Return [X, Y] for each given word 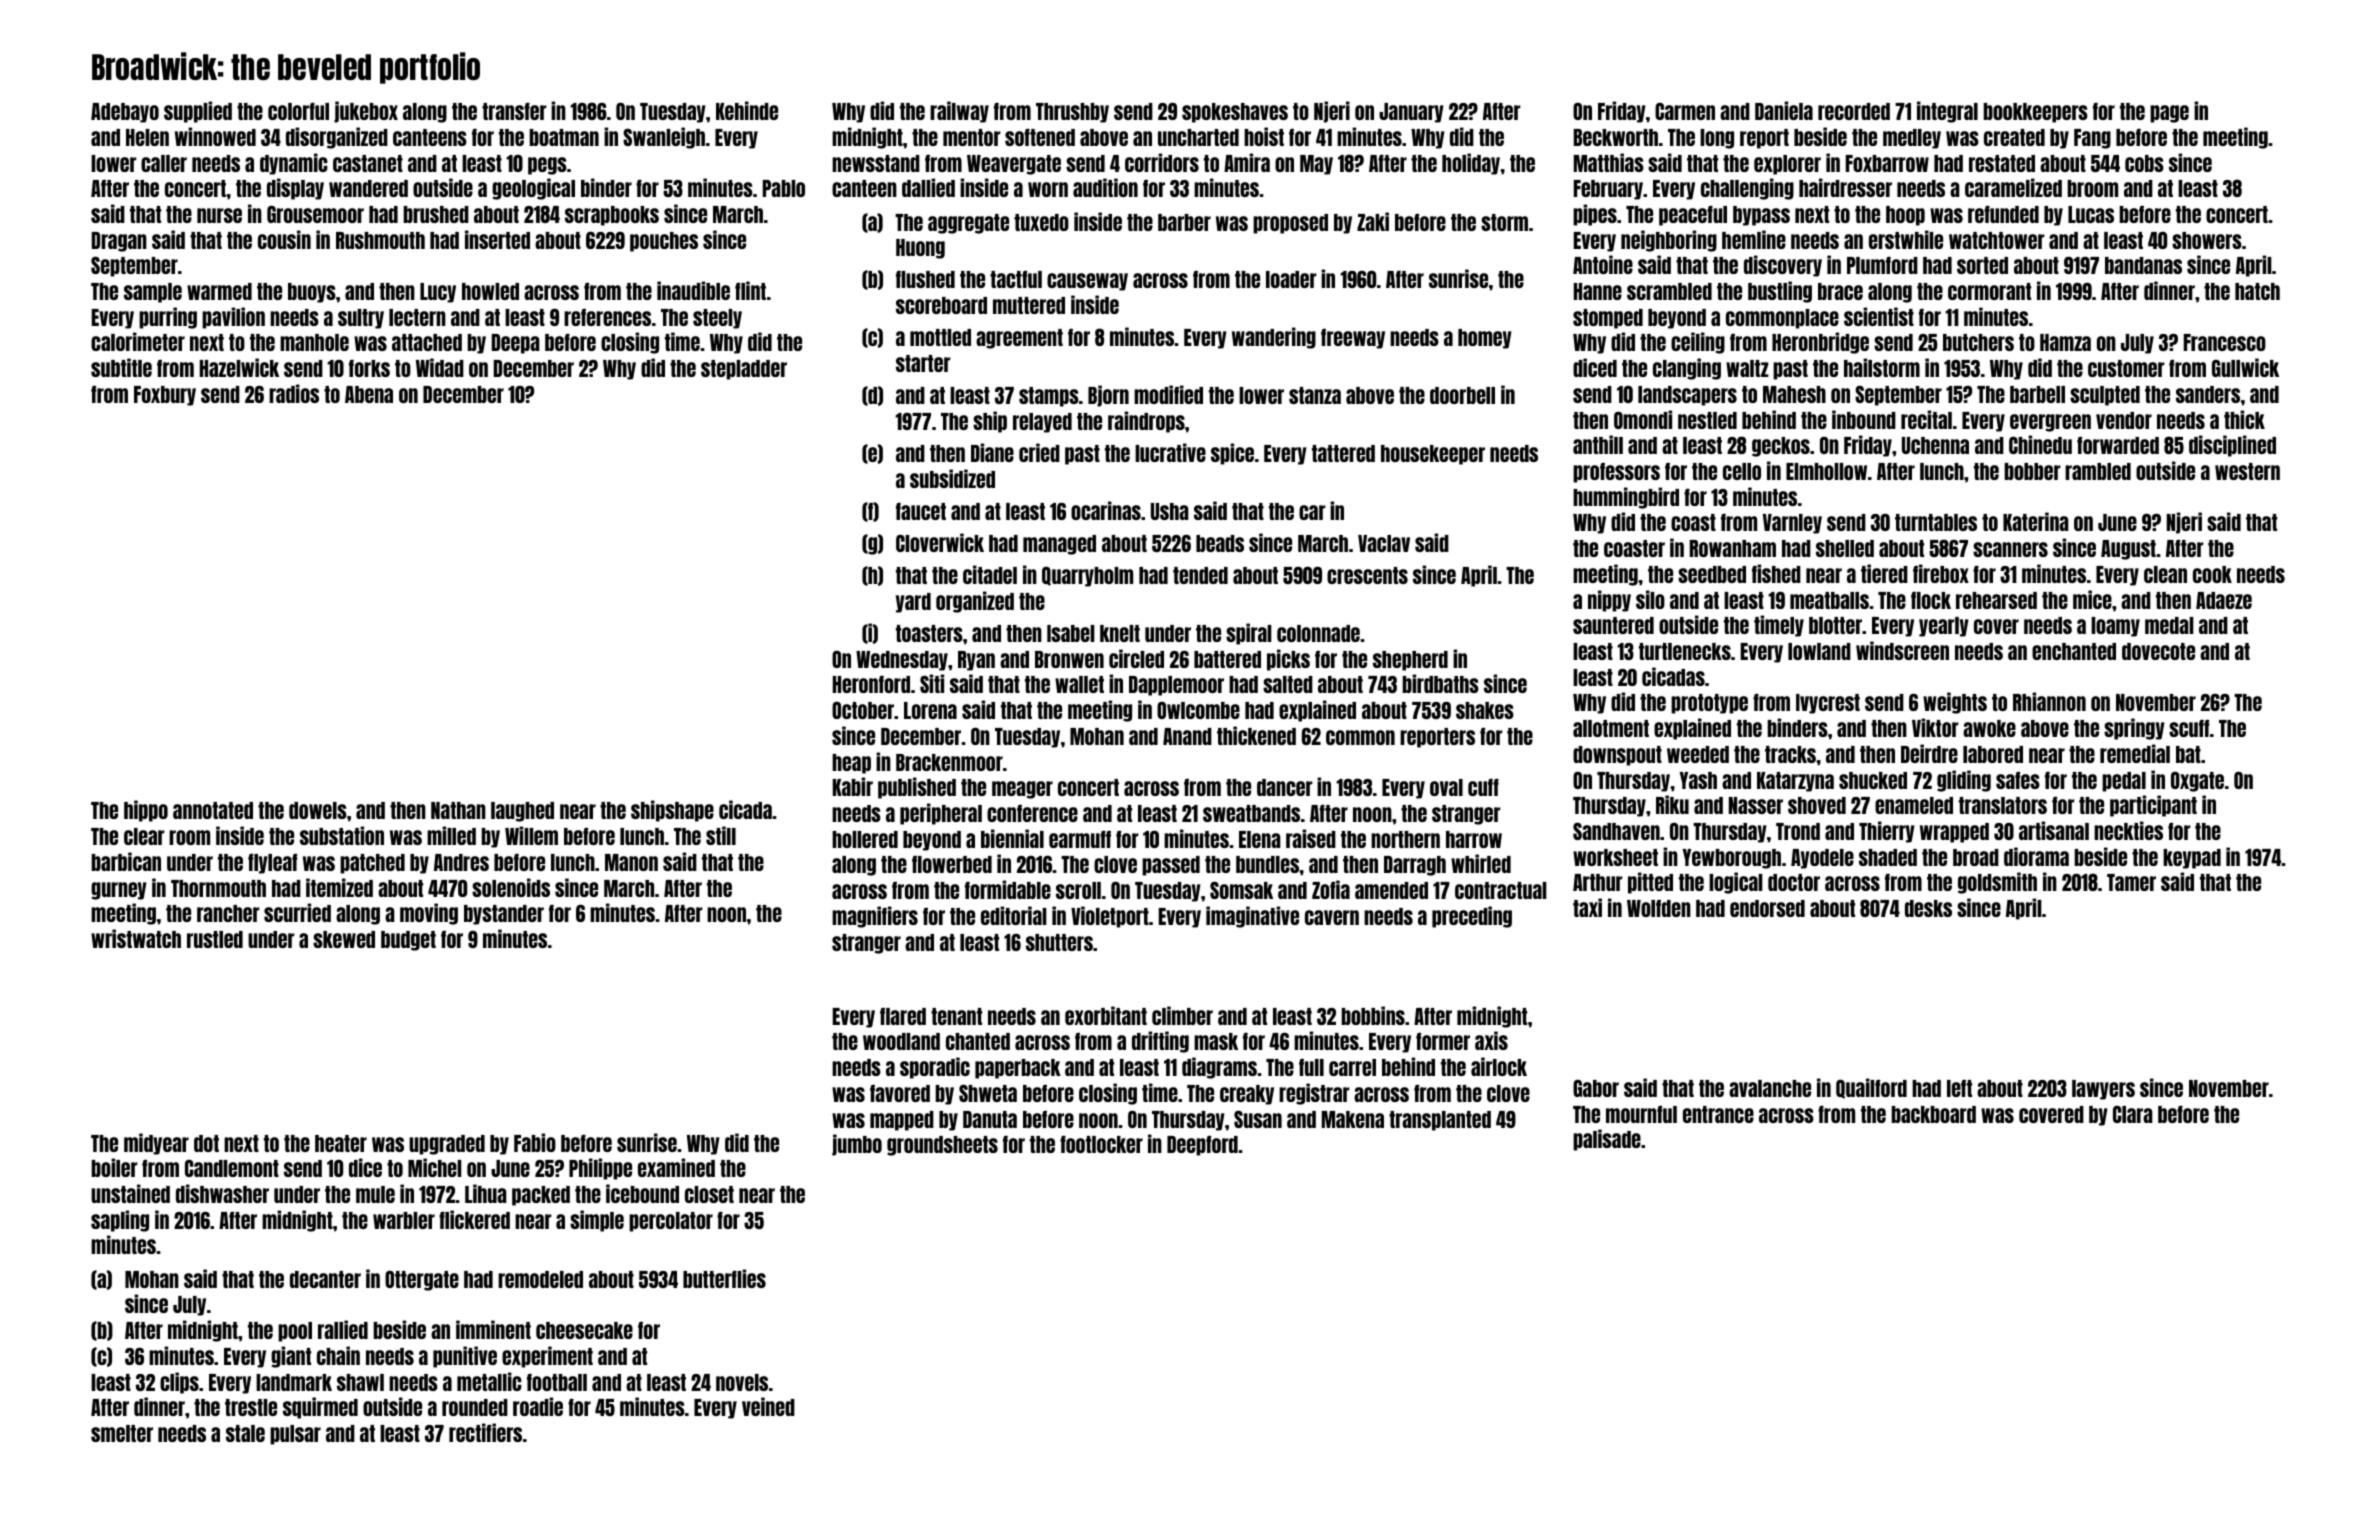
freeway [1353, 338]
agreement [1019, 339]
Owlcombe [1198, 710]
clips [179, 1383]
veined [768, 1406]
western [2247, 471]
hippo [146, 811]
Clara [2133, 1114]
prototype [1709, 704]
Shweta [988, 1093]
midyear [156, 1144]
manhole [314, 342]
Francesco [2225, 342]
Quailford [1871, 1088]
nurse [219, 215]
